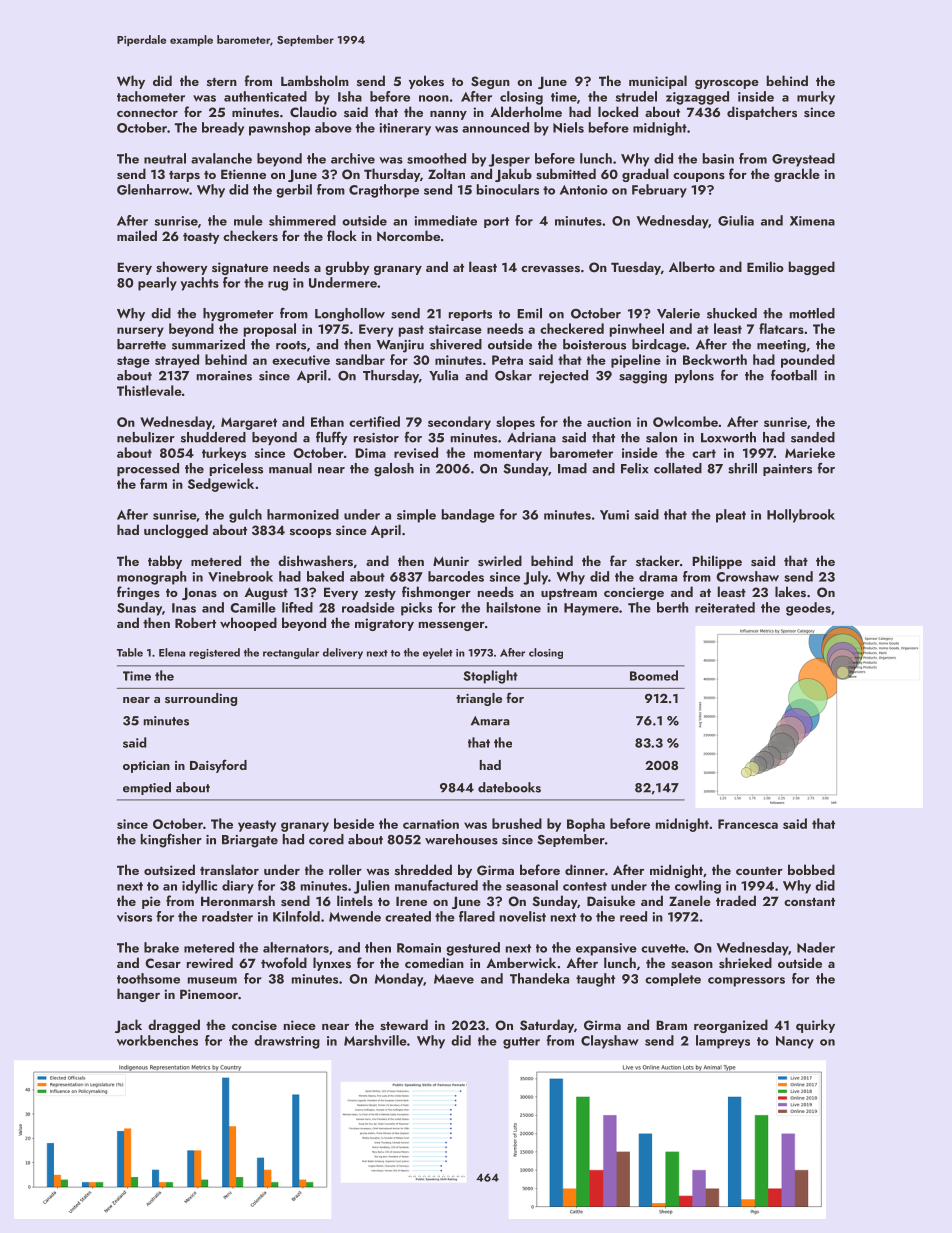 This screenshot has width=952, height=1233. Describe the element at coordinates (811, 869) in the screenshot. I see `bobbed` at that location.
